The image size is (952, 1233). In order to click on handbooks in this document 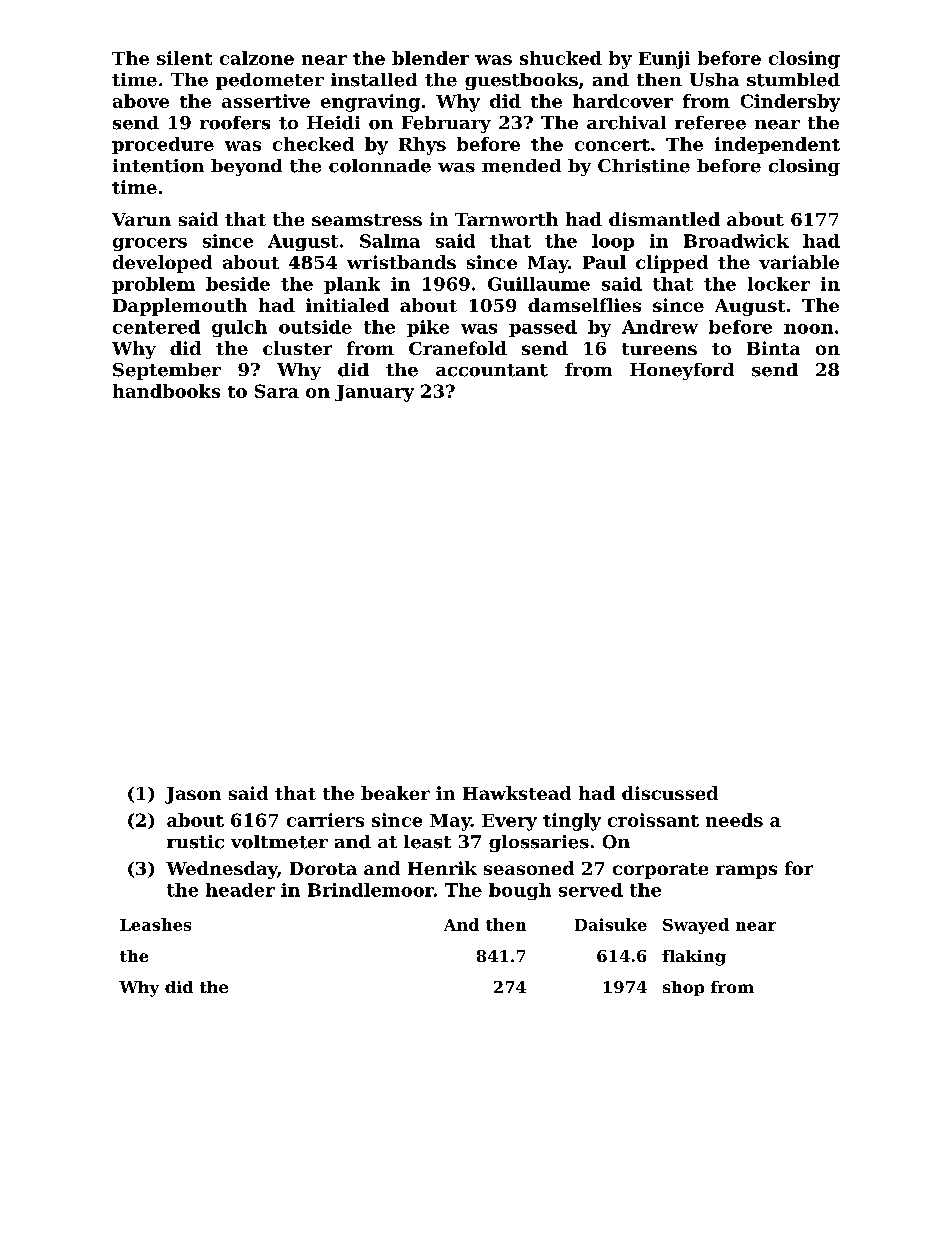, I will do `click(166, 391)`.
